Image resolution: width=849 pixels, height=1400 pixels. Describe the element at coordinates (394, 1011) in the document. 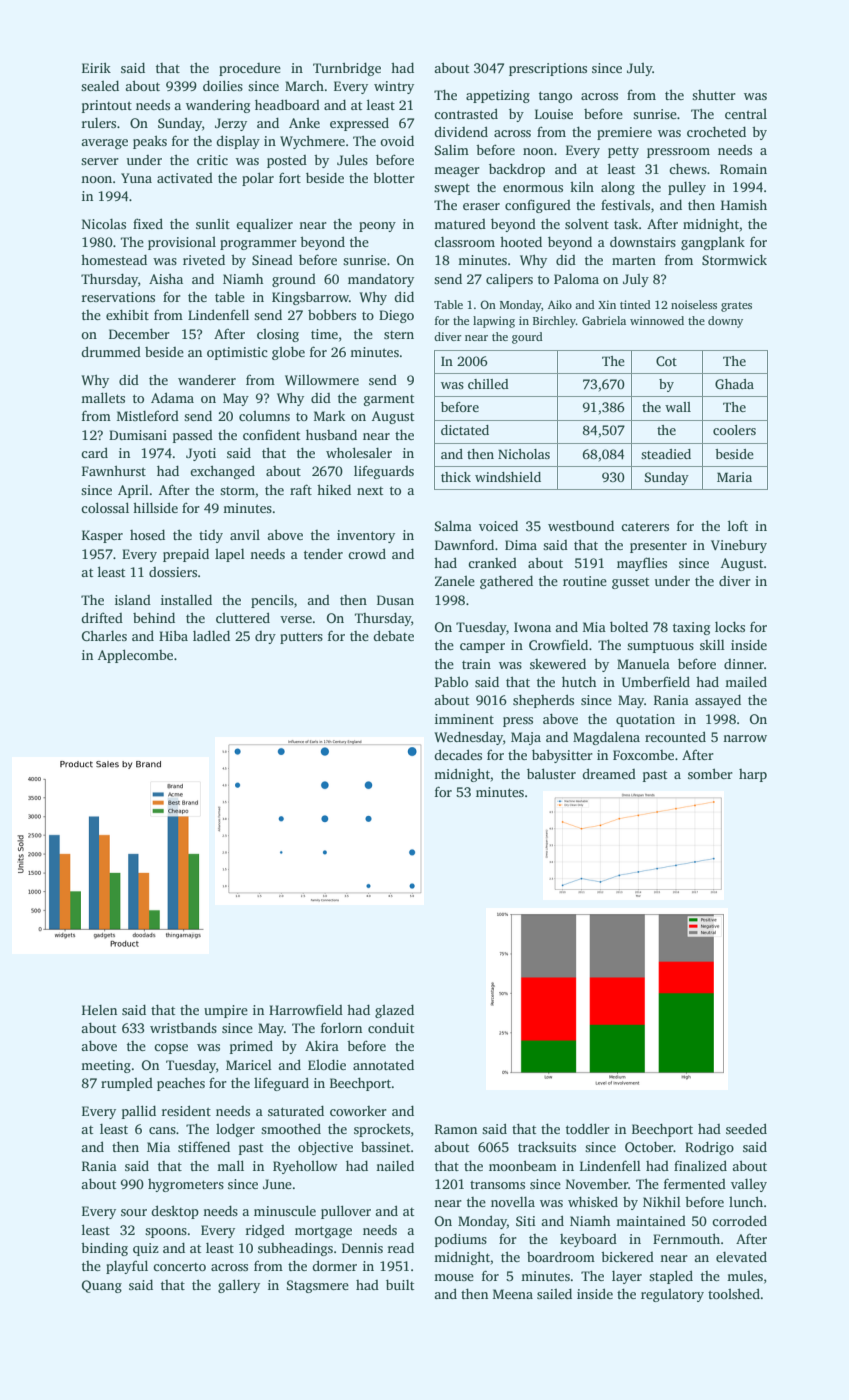

I see `glazed` at that location.
